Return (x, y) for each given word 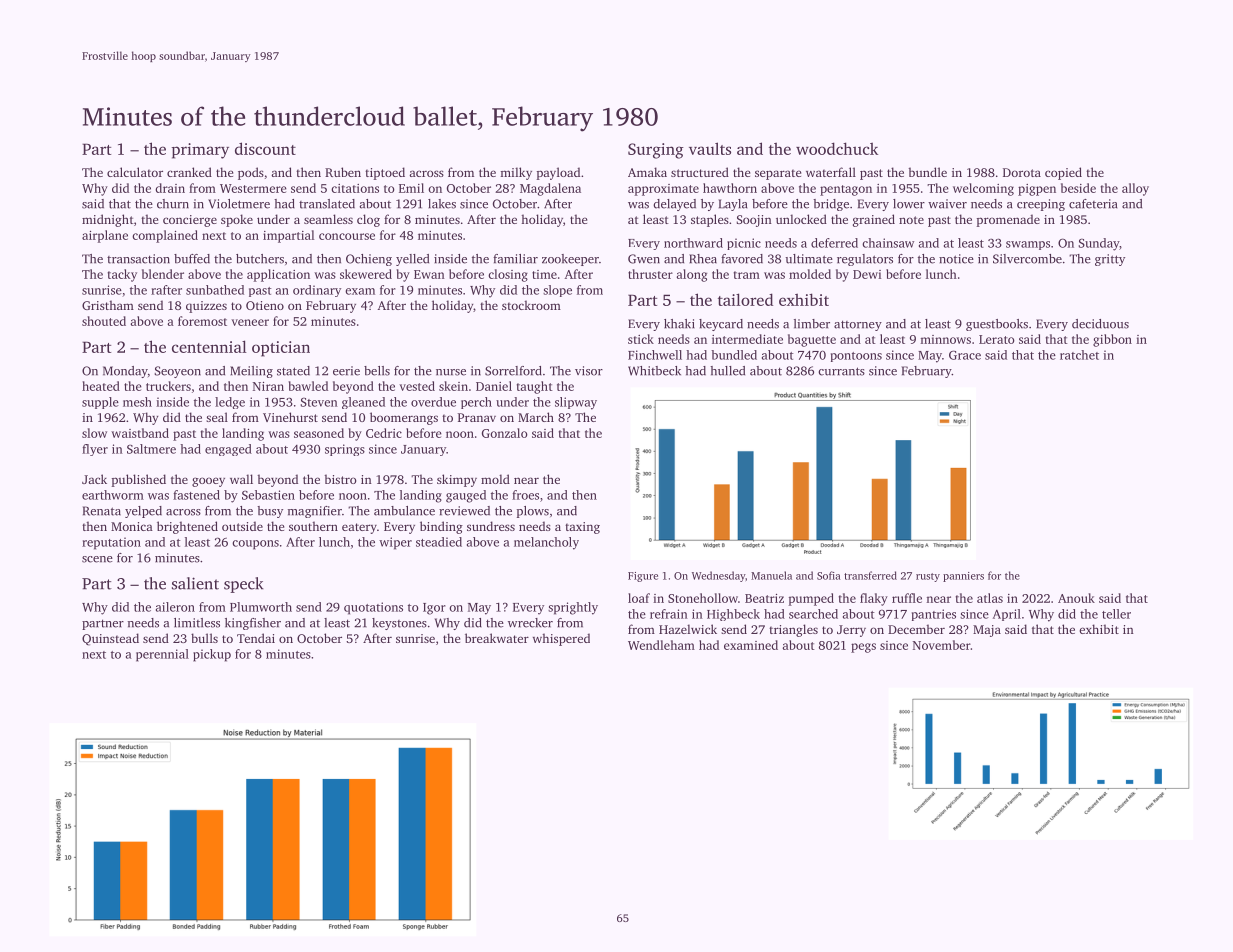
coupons (255, 545)
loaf (639, 598)
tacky (122, 275)
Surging (656, 151)
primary (200, 151)
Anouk (1076, 598)
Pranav (477, 417)
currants (841, 371)
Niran (268, 386)
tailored (745, 299)
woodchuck (837, 148)
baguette (812, 340)
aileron (175, 607)
